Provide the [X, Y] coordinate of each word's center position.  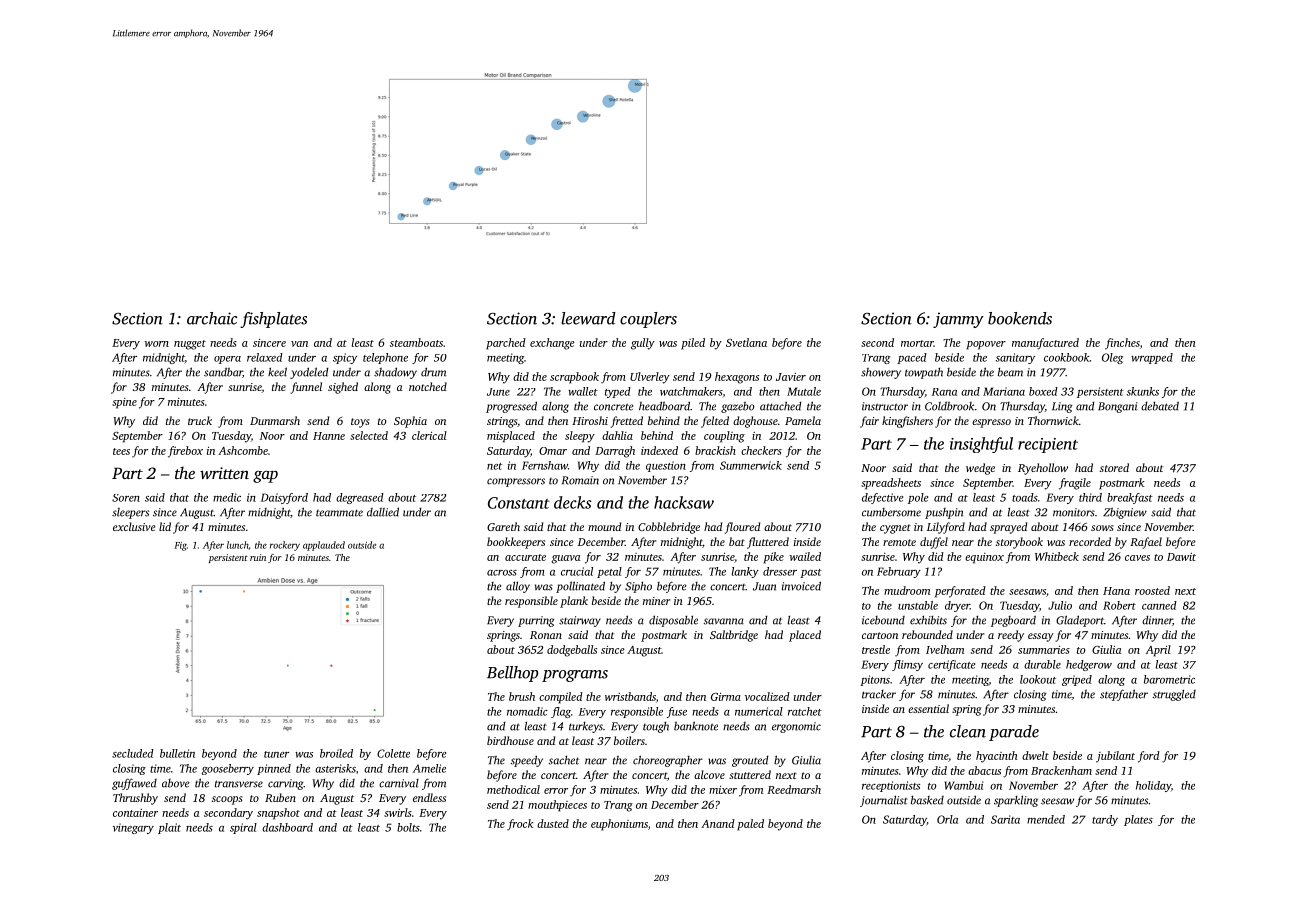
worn [157, 344]
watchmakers [691, 391]
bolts [408, 827]
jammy [958, 320]
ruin [258, 557]
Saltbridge [734, 636]
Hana [1116, 591]
